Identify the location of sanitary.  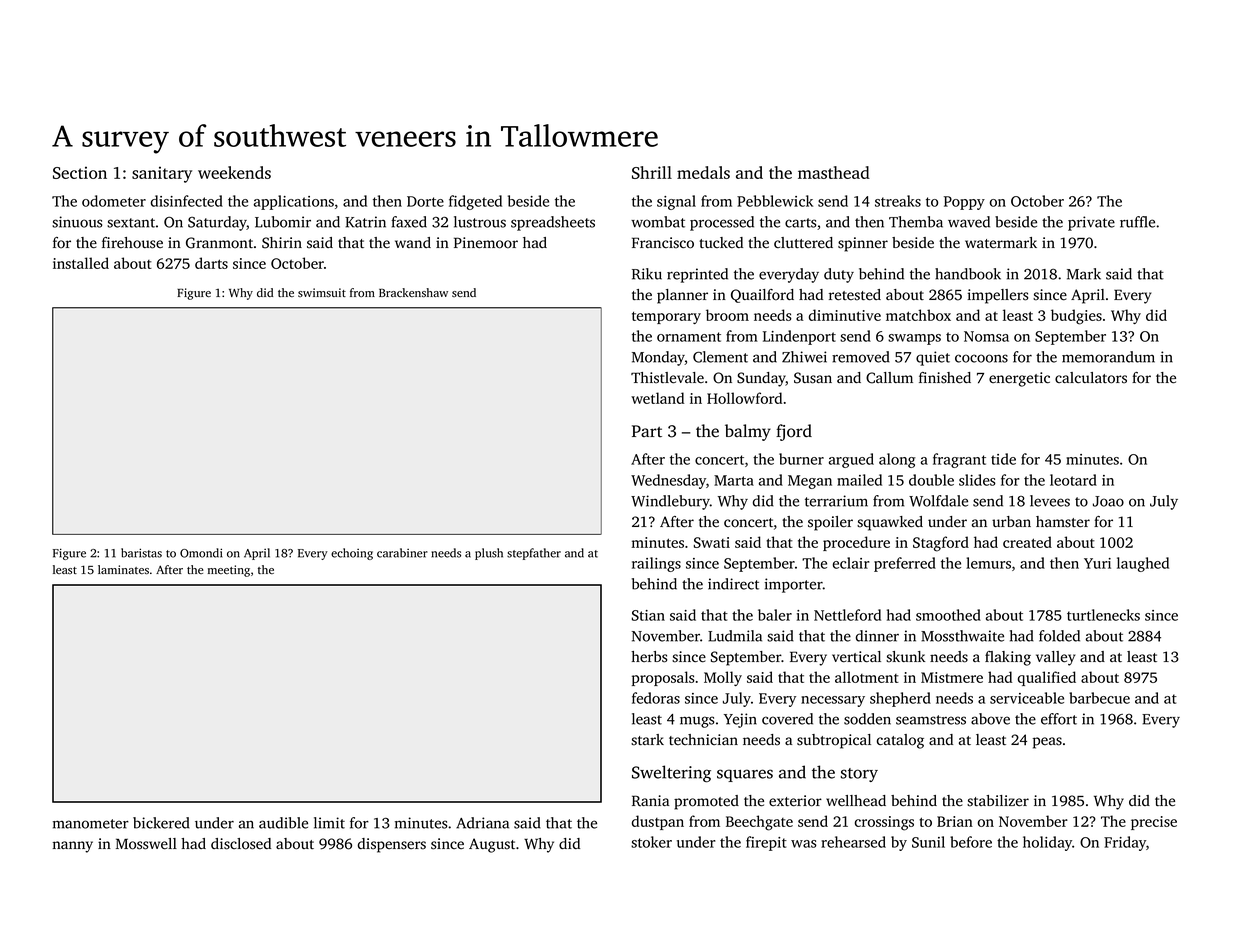
(162, 174).
